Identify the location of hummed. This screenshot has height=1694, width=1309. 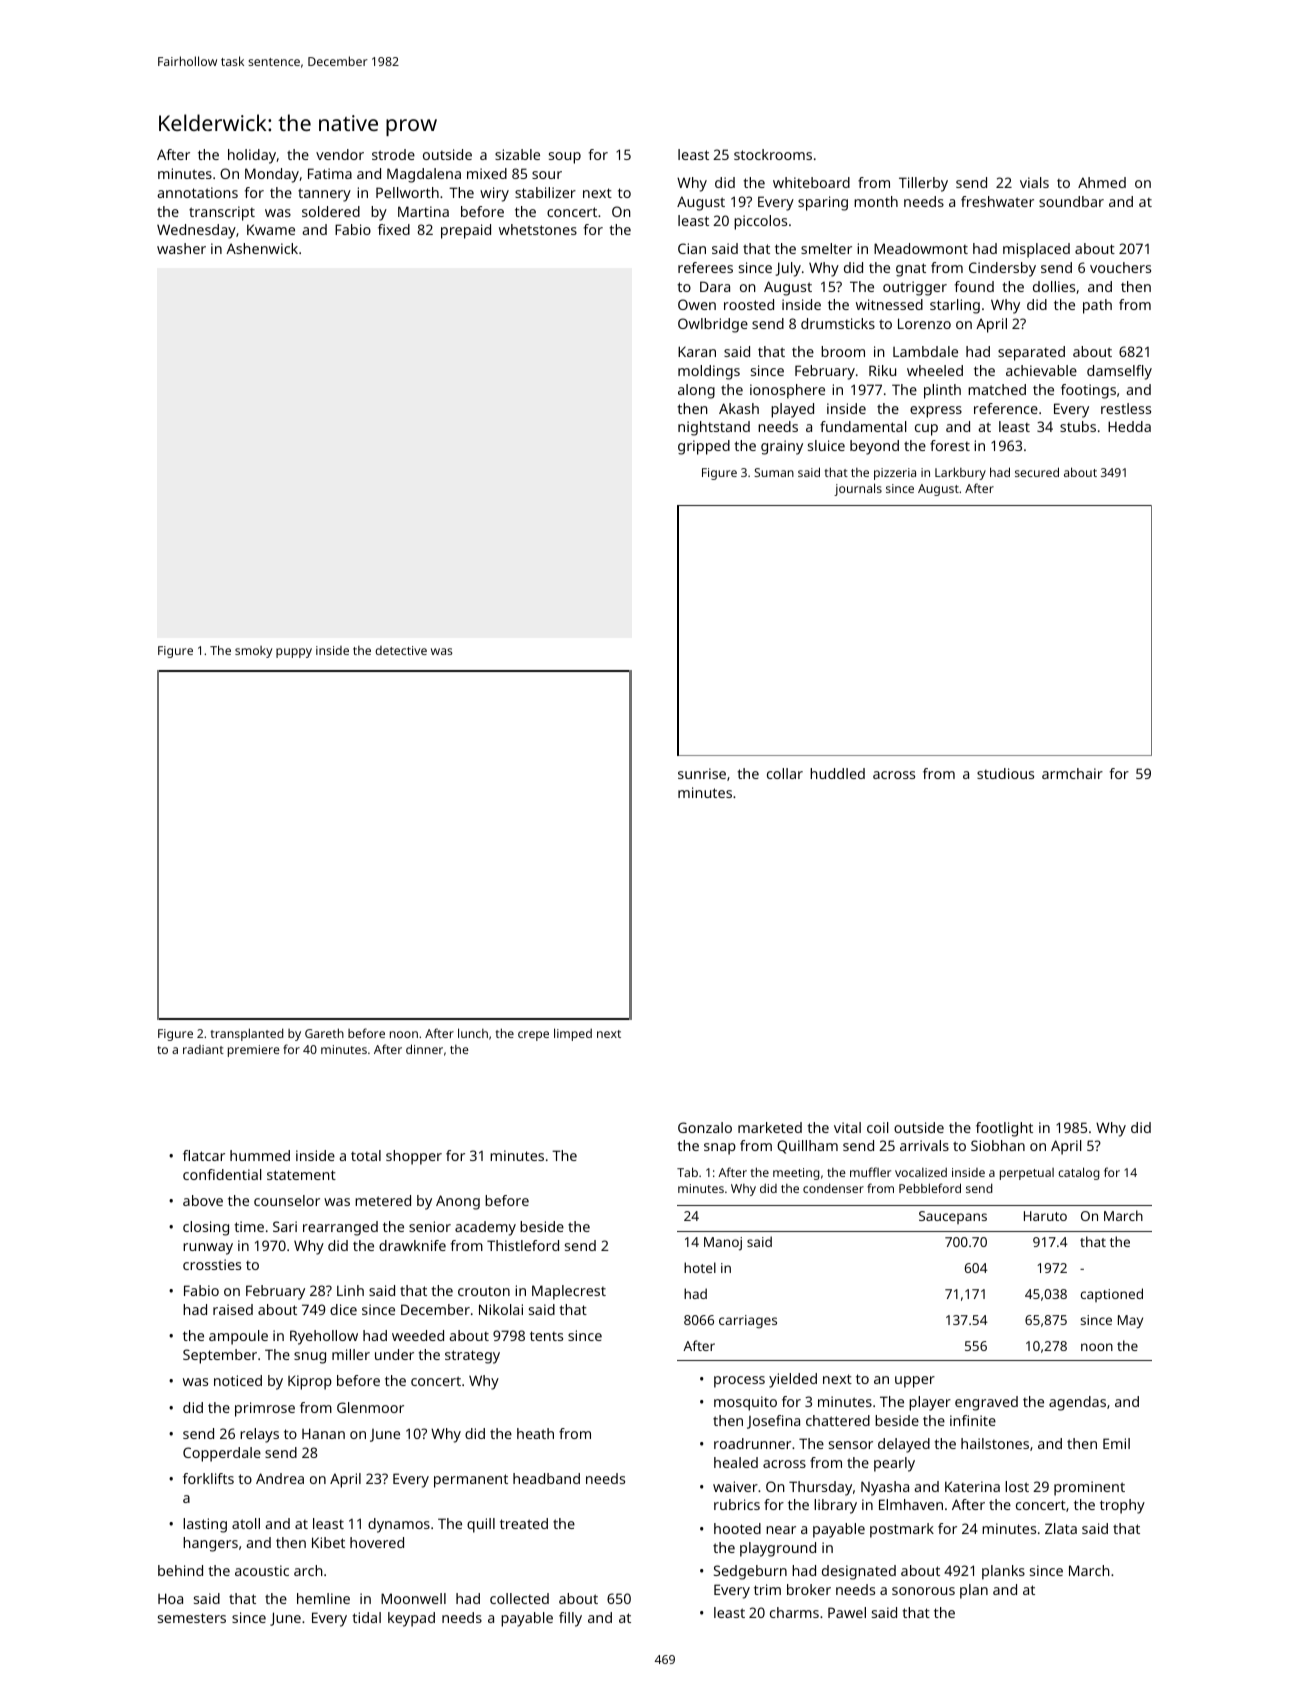
(260, 1155).
